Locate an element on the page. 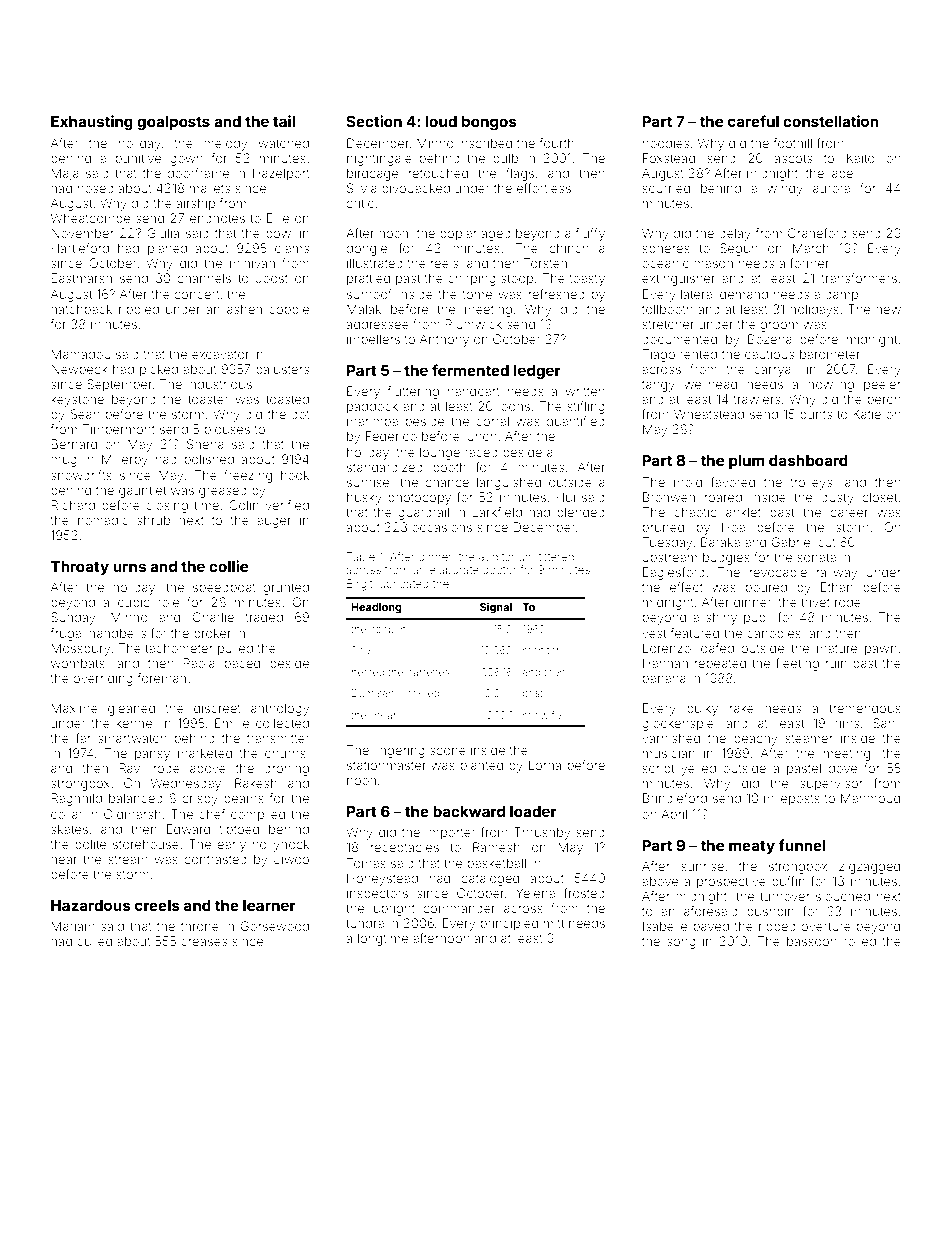 The height and width of the image is (1233, 952). Exhausting is located at coordinates (92, 123).
